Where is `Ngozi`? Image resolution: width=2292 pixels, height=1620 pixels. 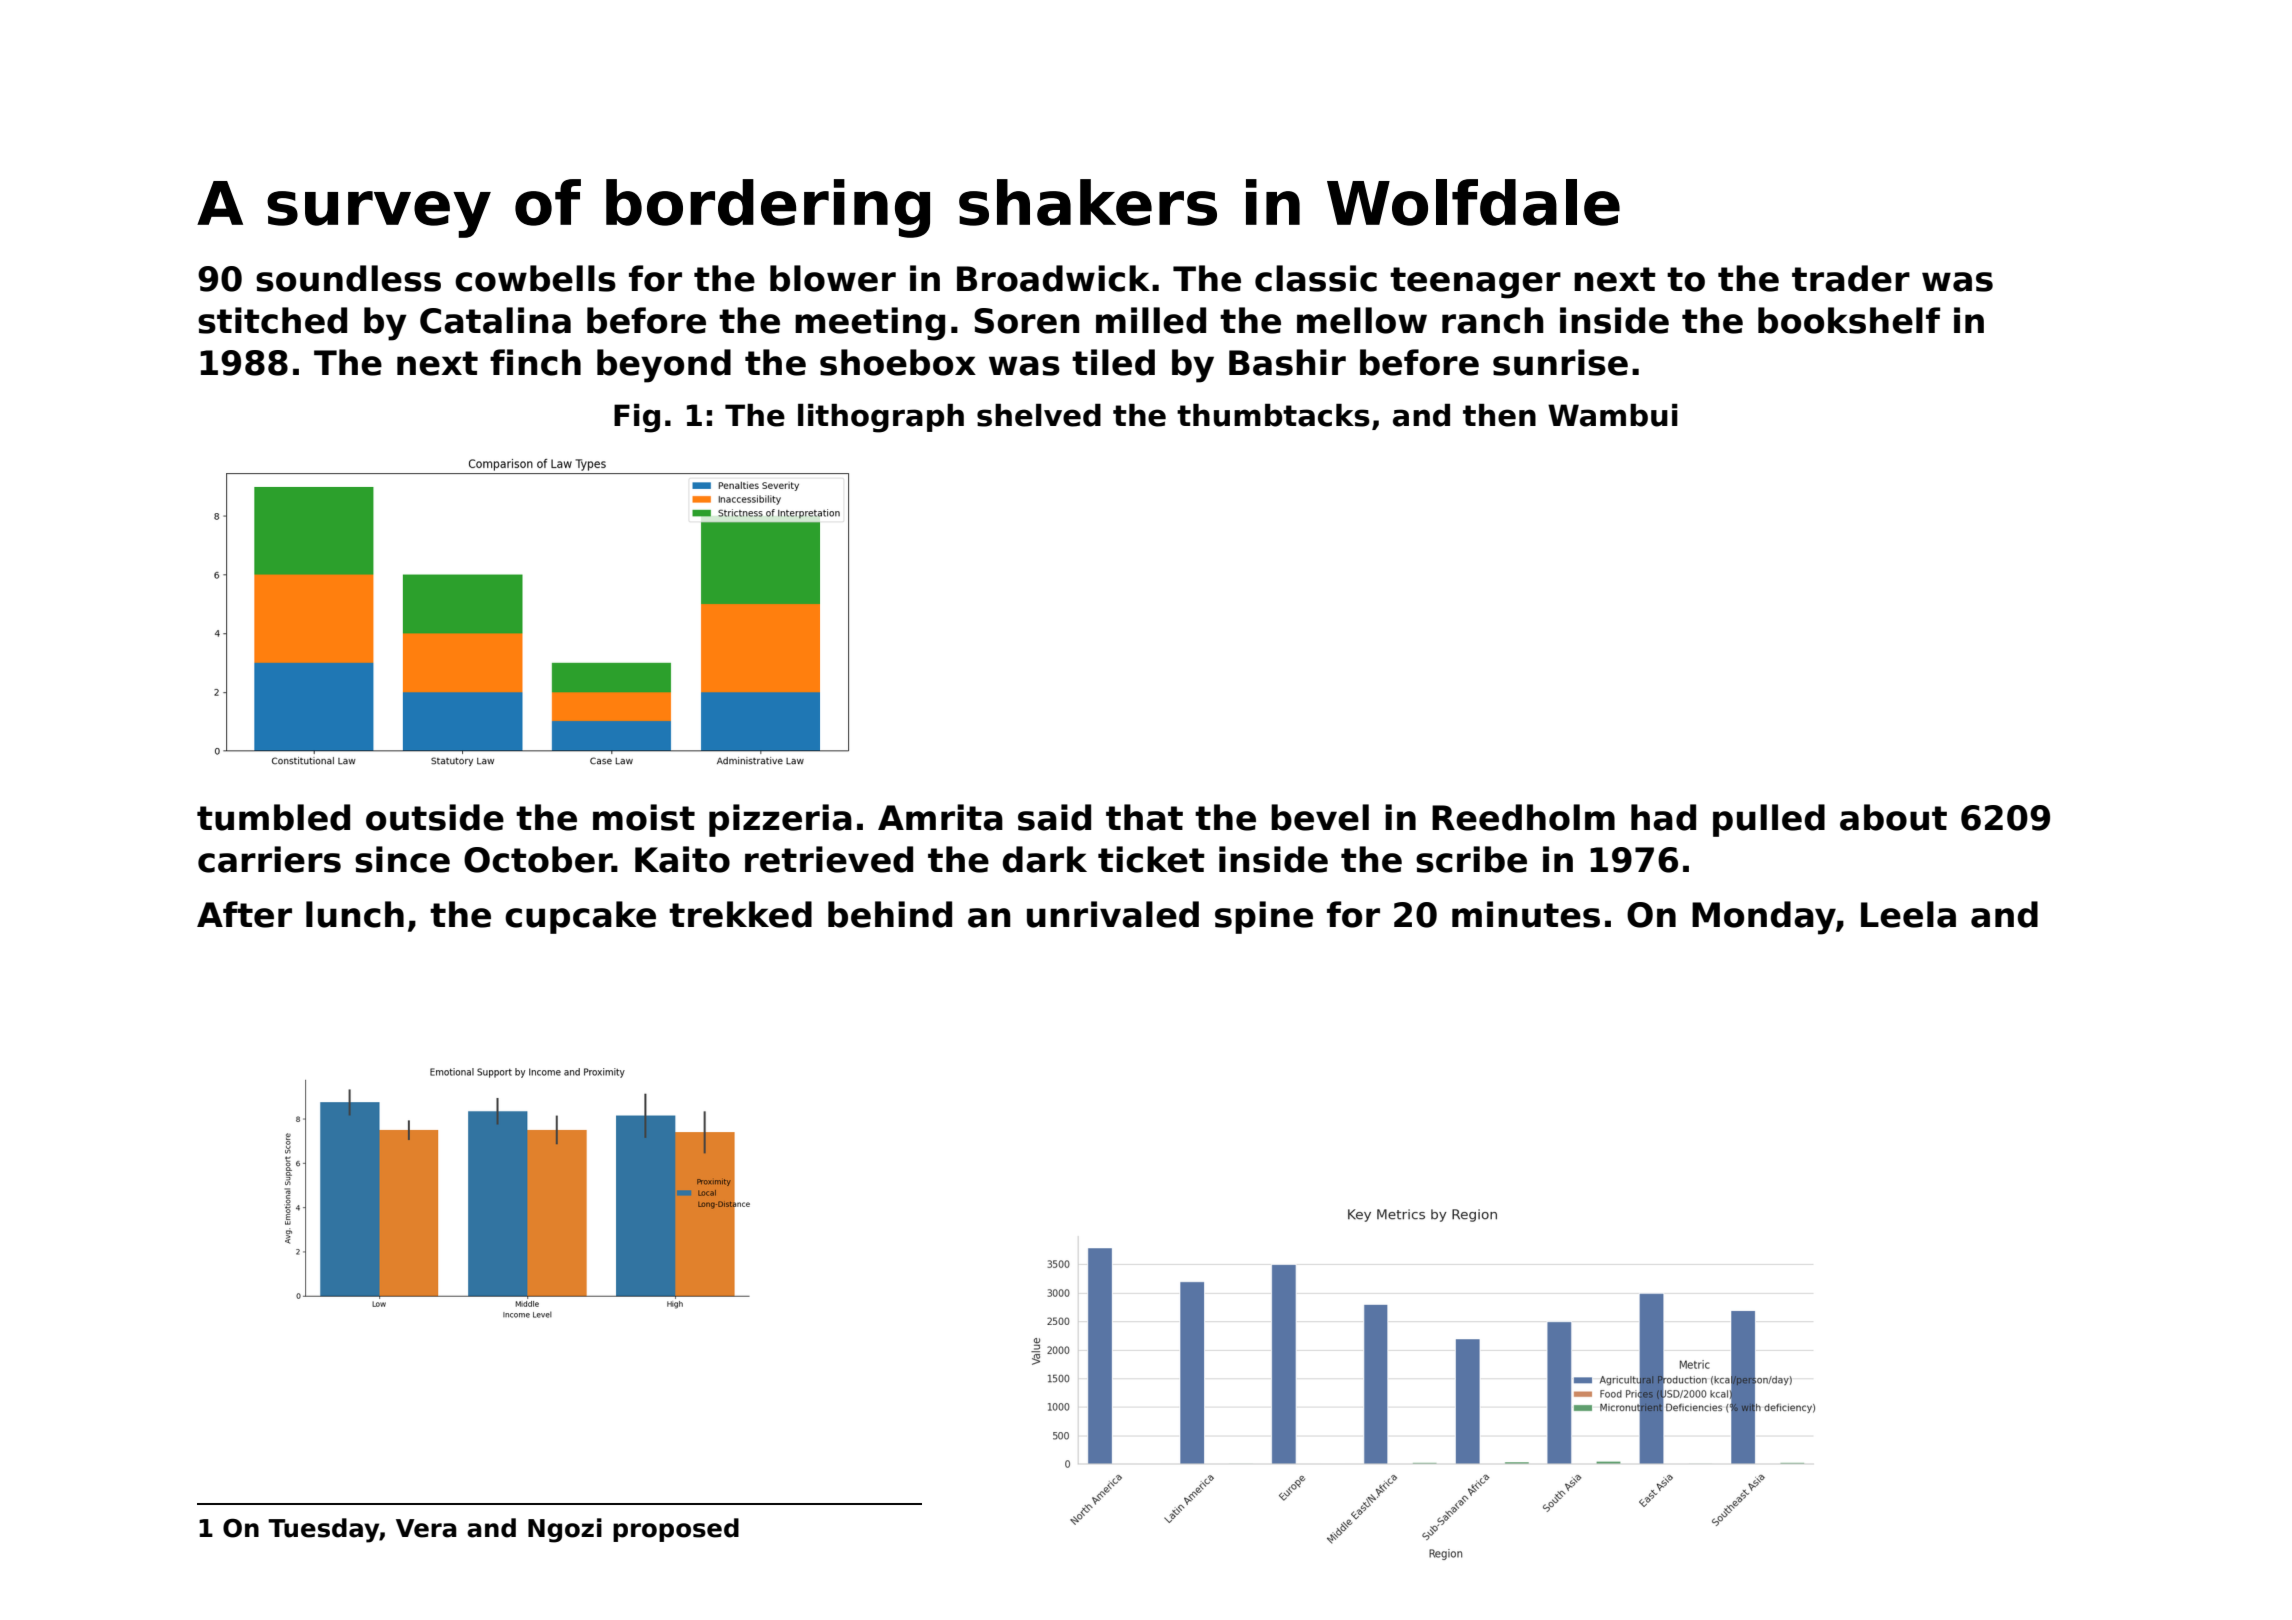 Ngozi is located at coordinates (565, 1530).
